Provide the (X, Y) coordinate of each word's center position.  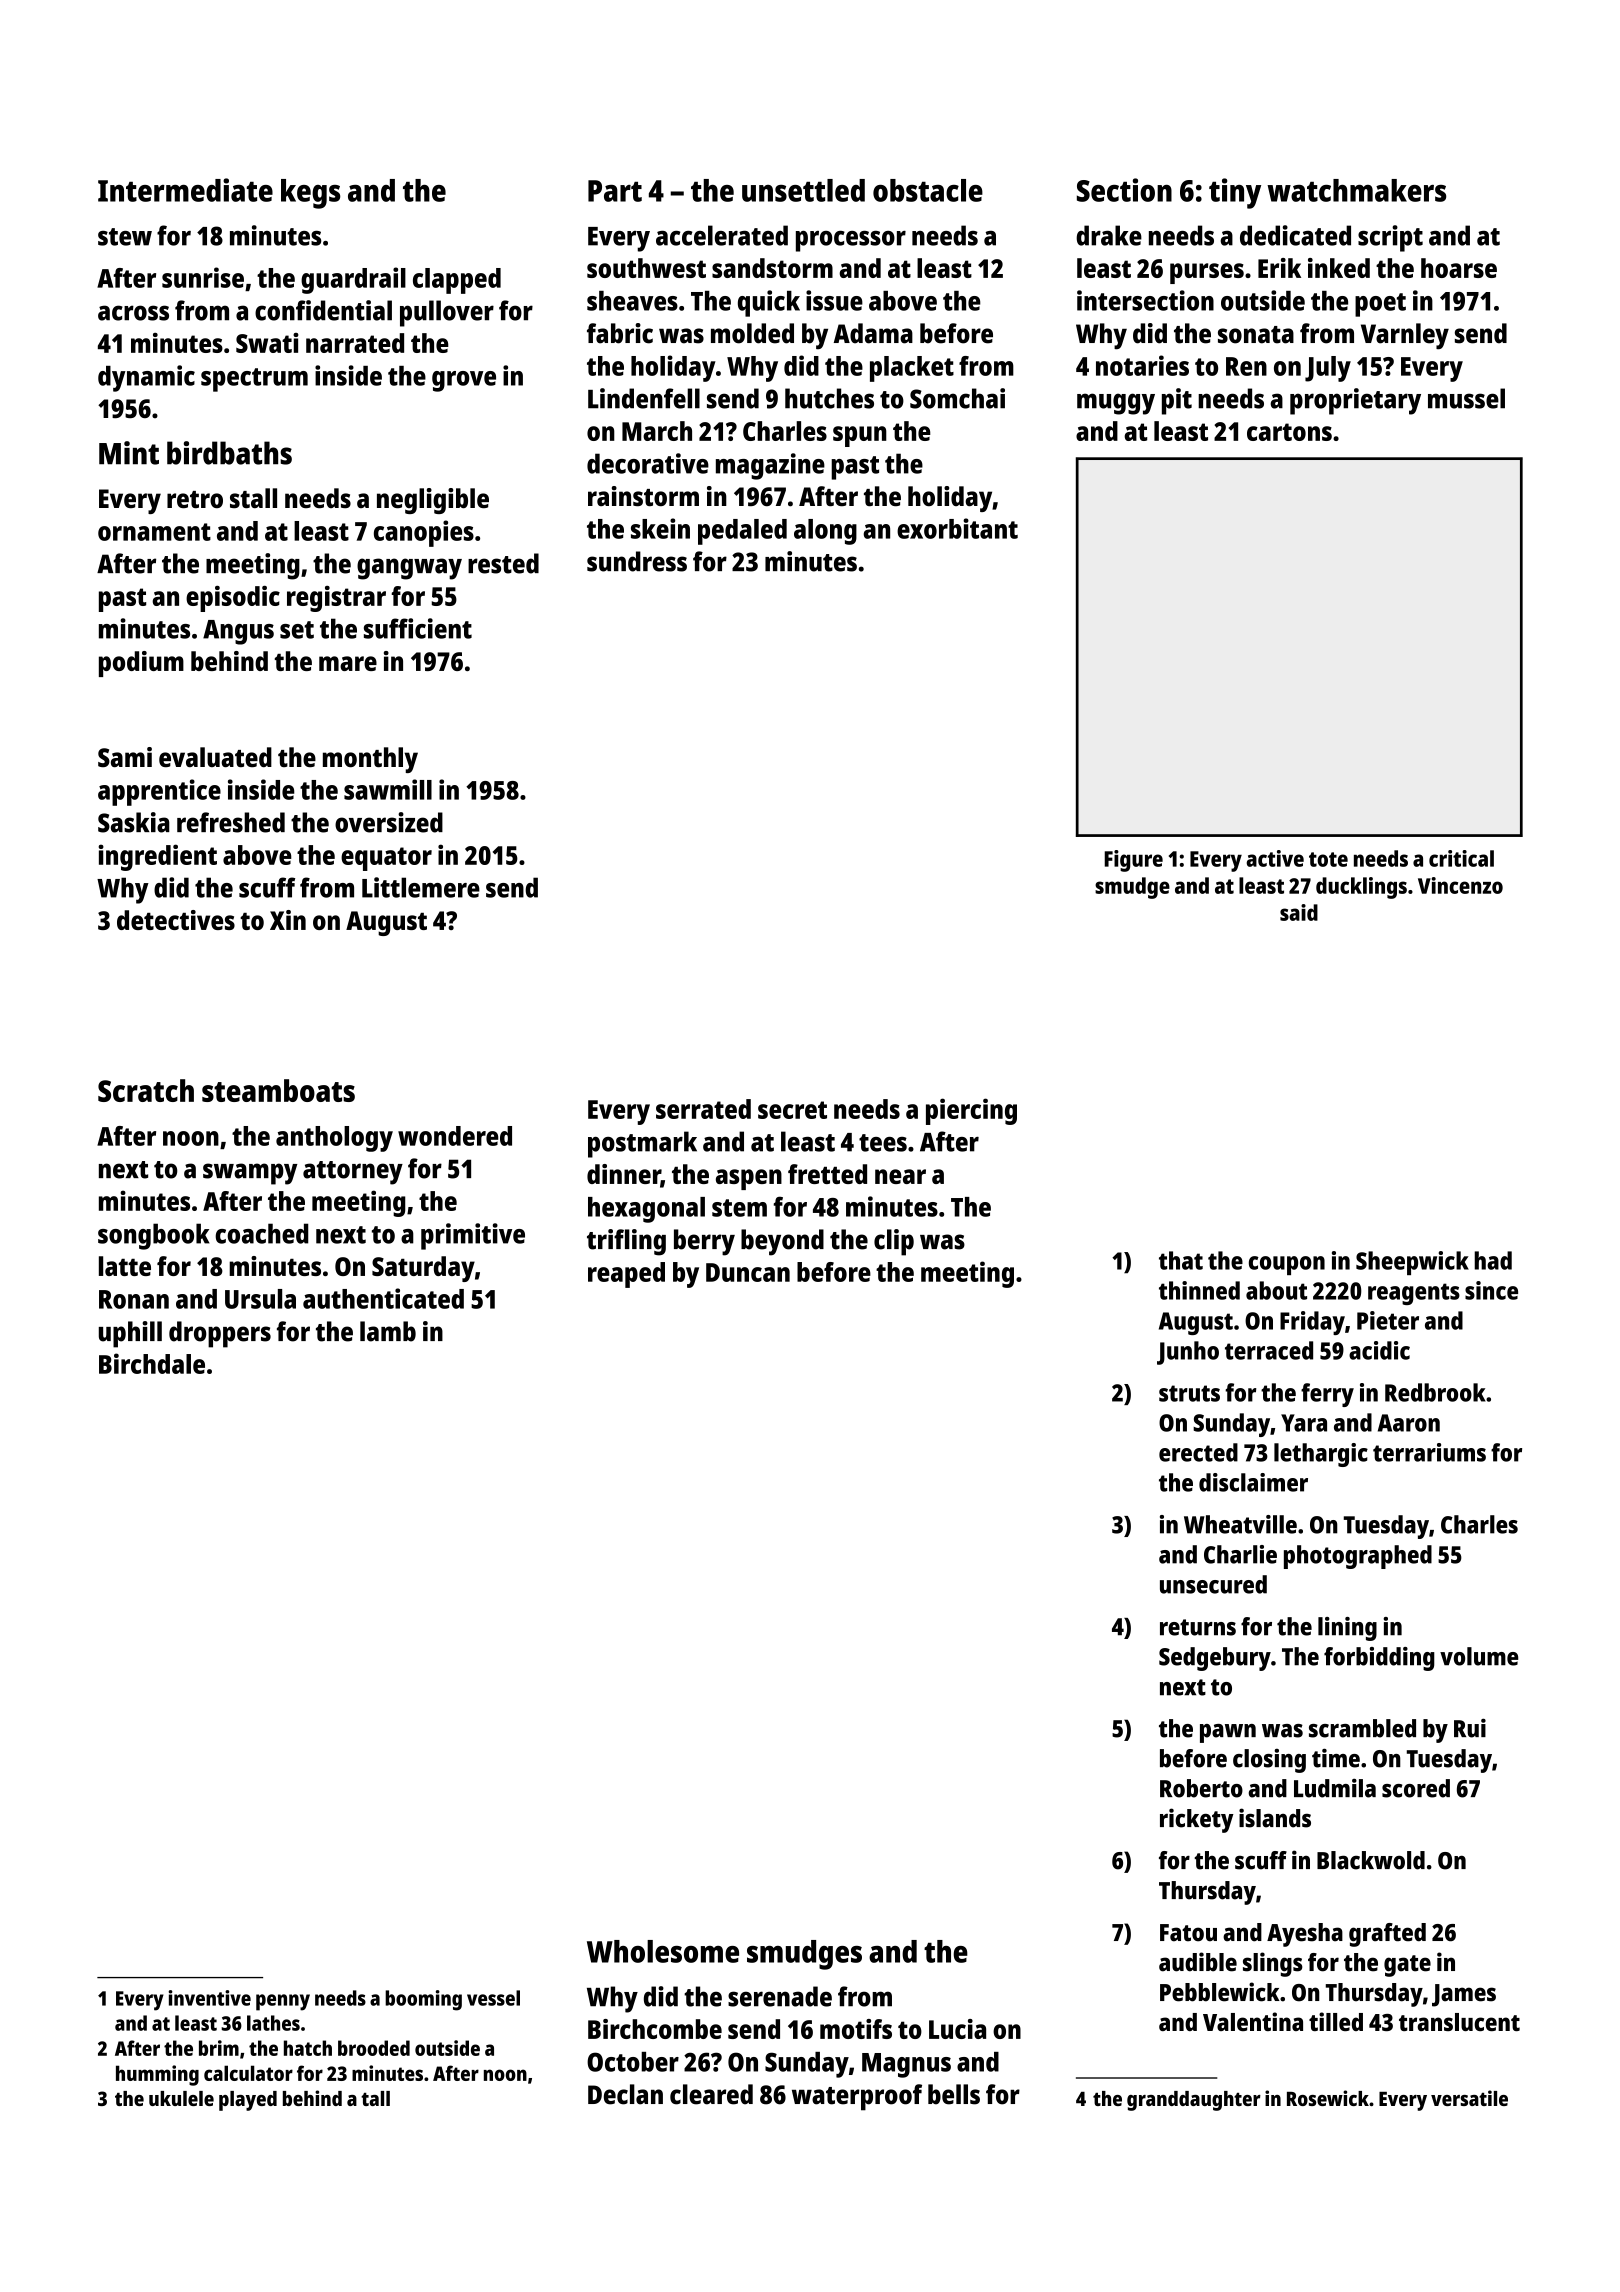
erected (1198, 1452)
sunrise (203, 277)
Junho (1188, 1353)
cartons (1289, 432)
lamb (388, 1331)
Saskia (134, 822)
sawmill (388, 789)
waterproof (857, 2097)
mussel (1466, 398)
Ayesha (1305, 1935)
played (248, 2101)
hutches (829, 398)
